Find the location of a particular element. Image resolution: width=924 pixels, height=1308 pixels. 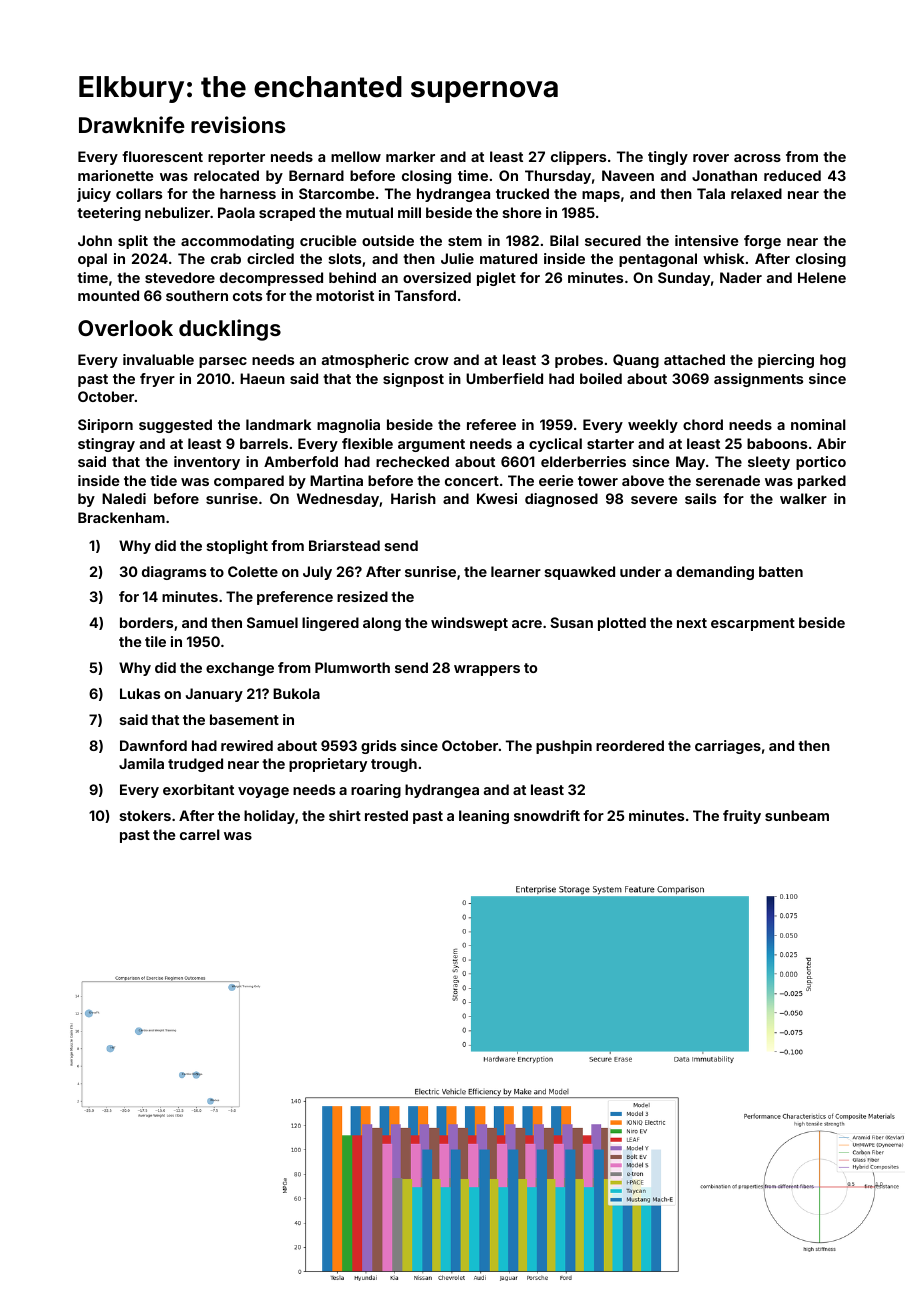

Haeun is located at coordinates (262, 378).
